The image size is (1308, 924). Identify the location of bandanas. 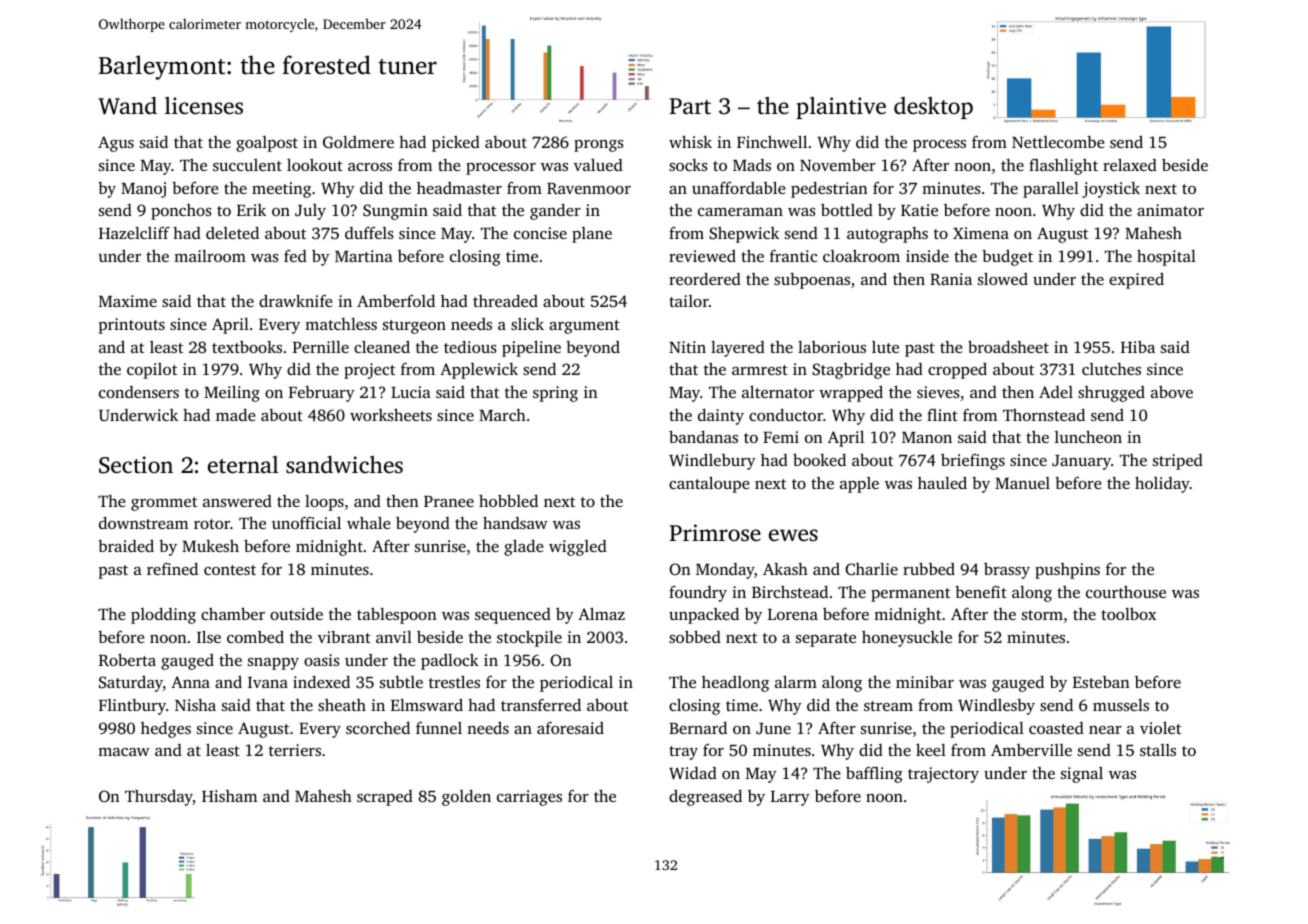
(703, 436).
